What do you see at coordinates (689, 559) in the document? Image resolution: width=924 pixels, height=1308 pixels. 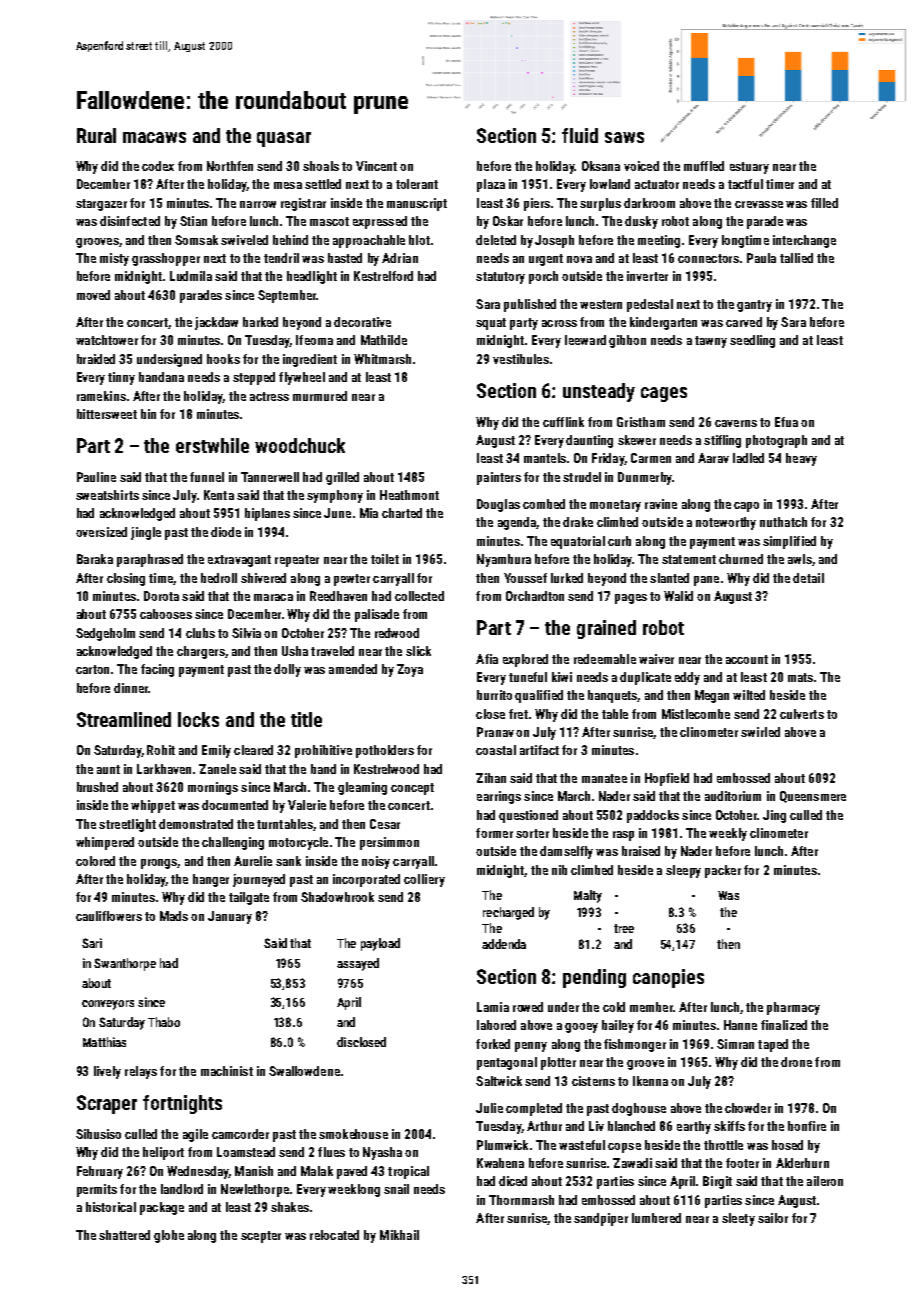 I see `statement` at bounding box center [689, 559].
